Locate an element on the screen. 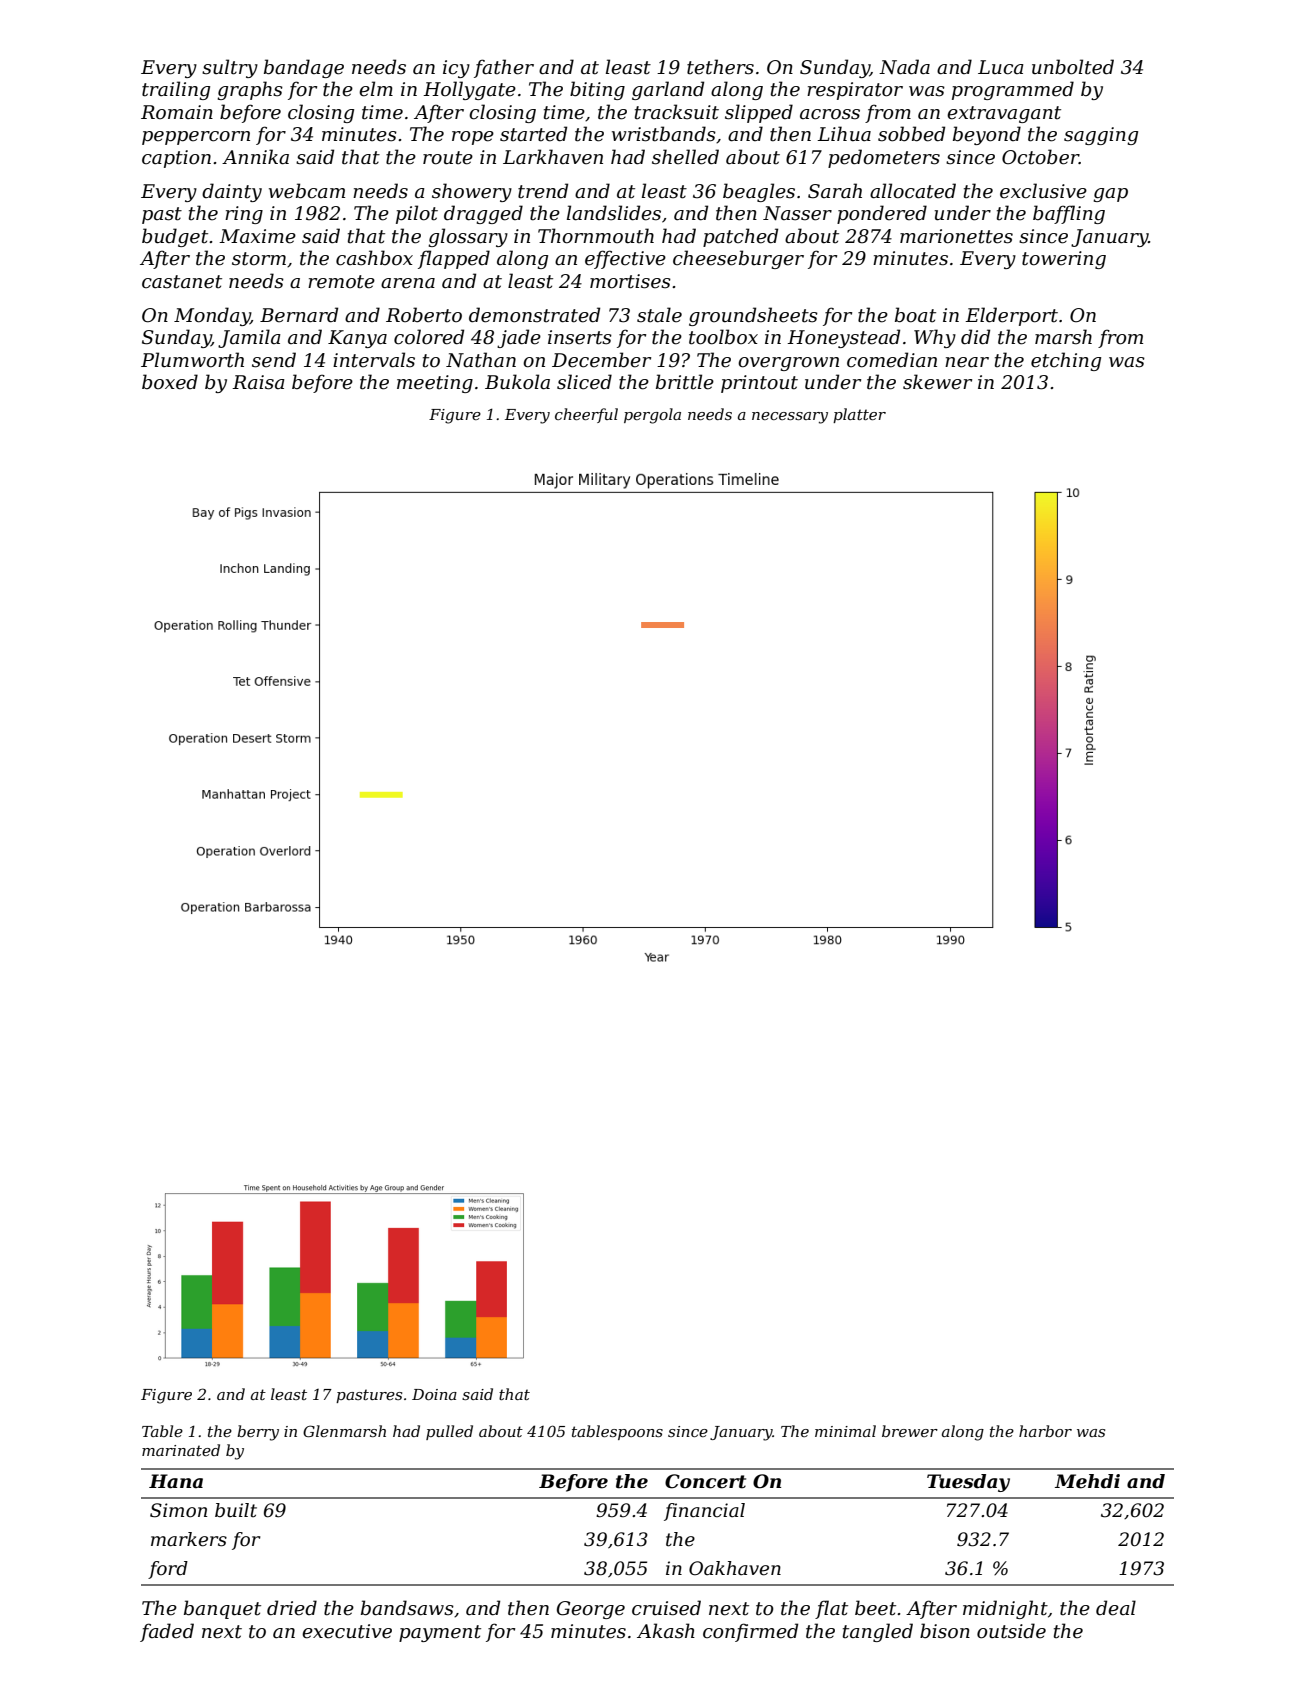 The height and width of the screenshot is (1701, 1315). Raisa is located at coordinates (258, 382).
